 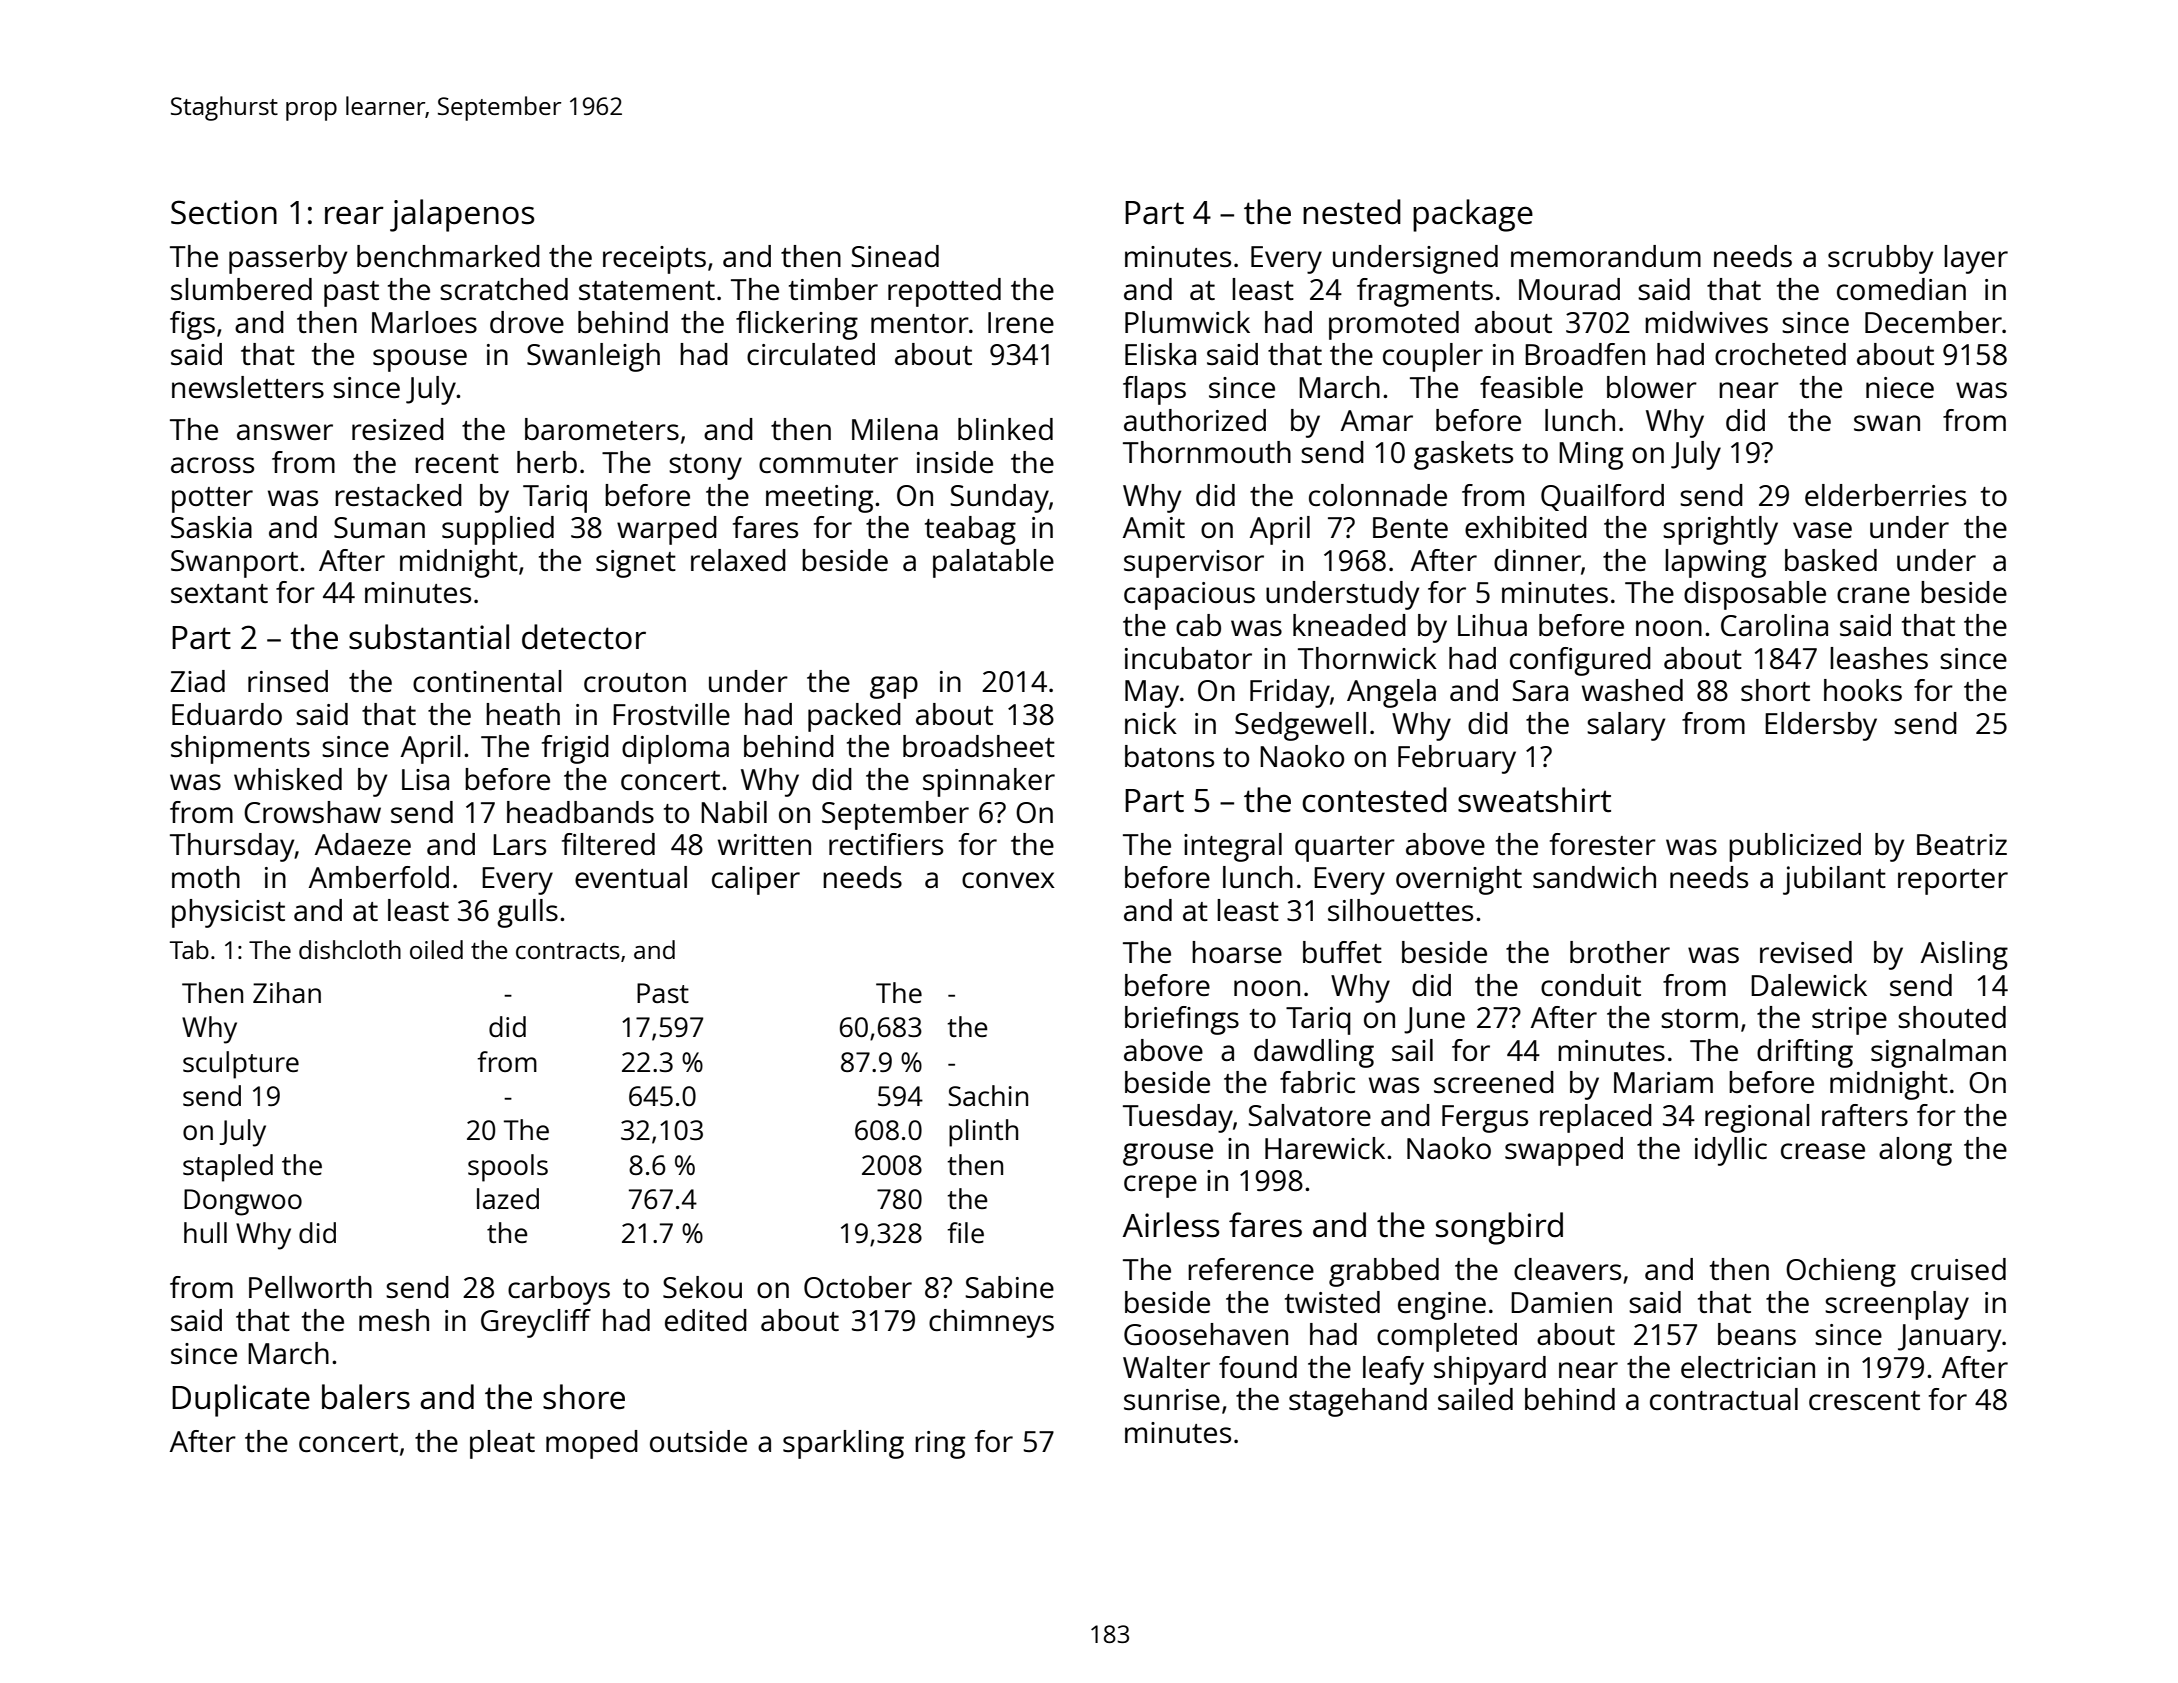 I want to click on briefings, so click(x=1182, y=1020).
